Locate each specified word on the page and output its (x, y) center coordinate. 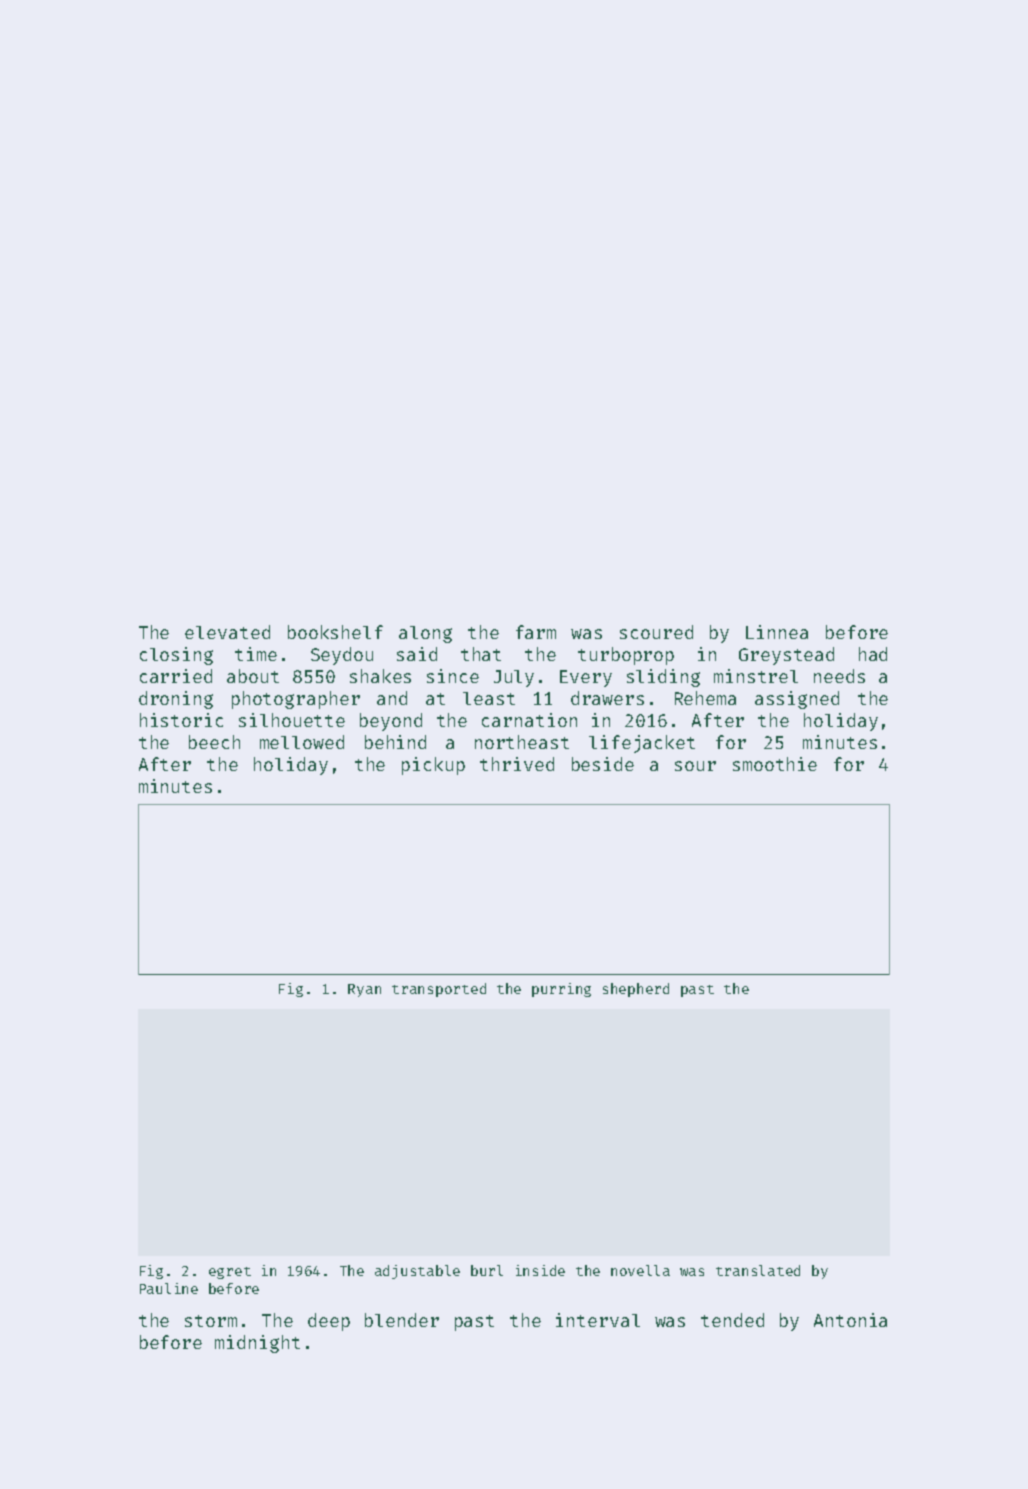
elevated (227, 632)
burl (487, 1270)
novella (640, 1270)
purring (561, 990)
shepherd (636, 990)
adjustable (417, 1272)
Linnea (777, 632)
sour (695, 766)
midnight (257, 1344)
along (425, 634)
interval (598, 1320)
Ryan (364, 990)
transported (439, 990)
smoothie (775, 764)
